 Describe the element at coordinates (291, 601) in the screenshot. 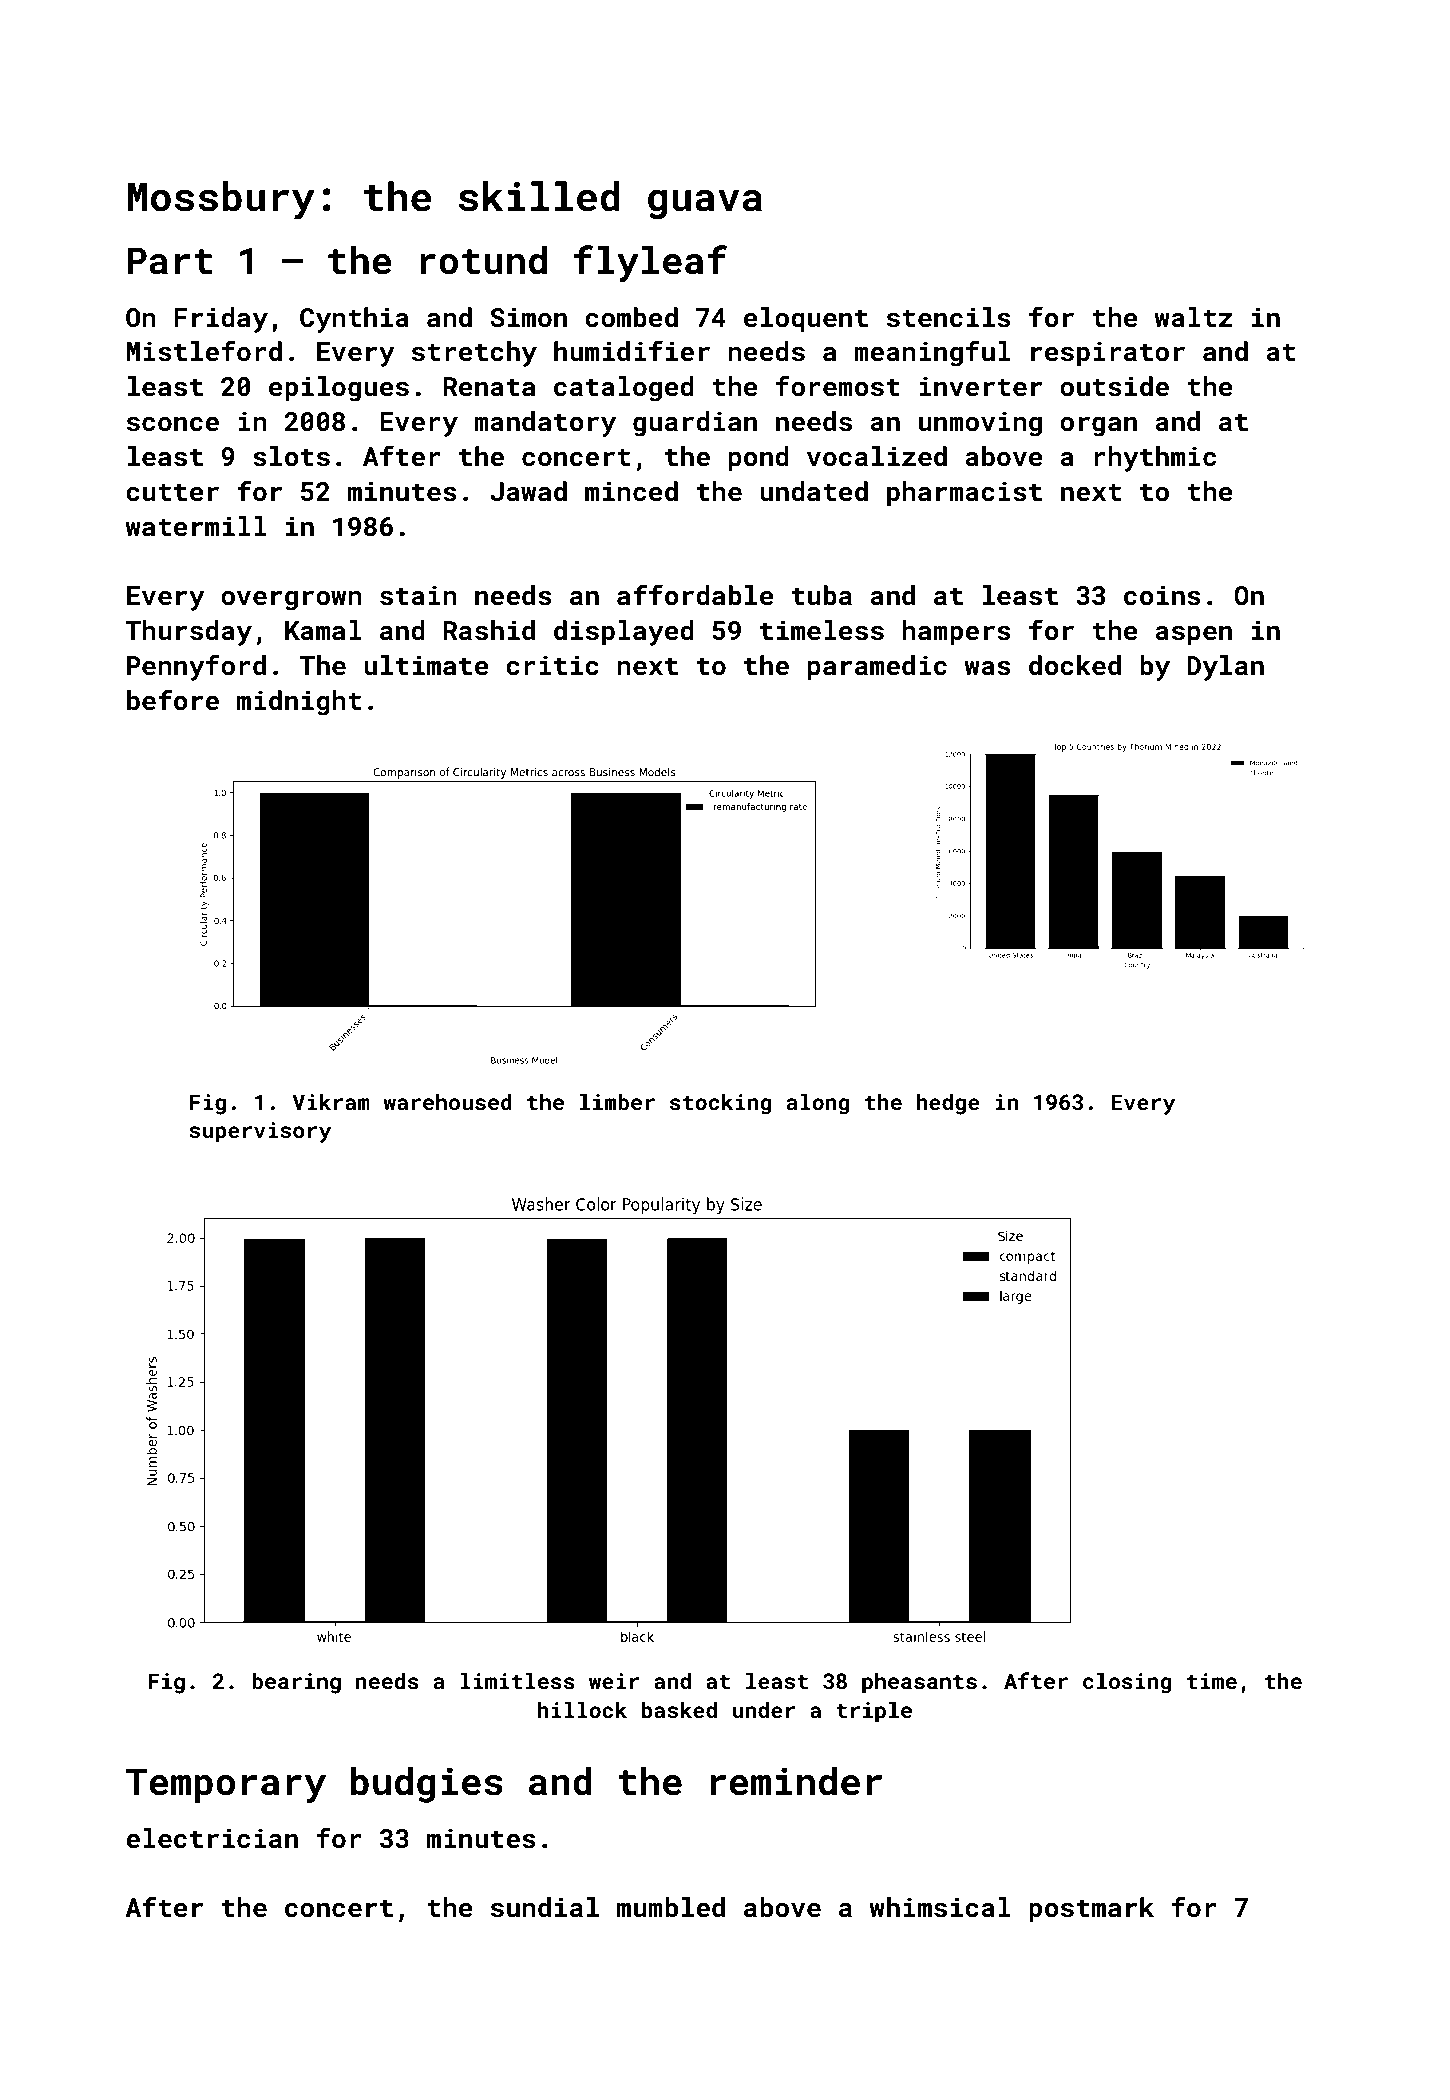

I see `overgrown` at that location.
